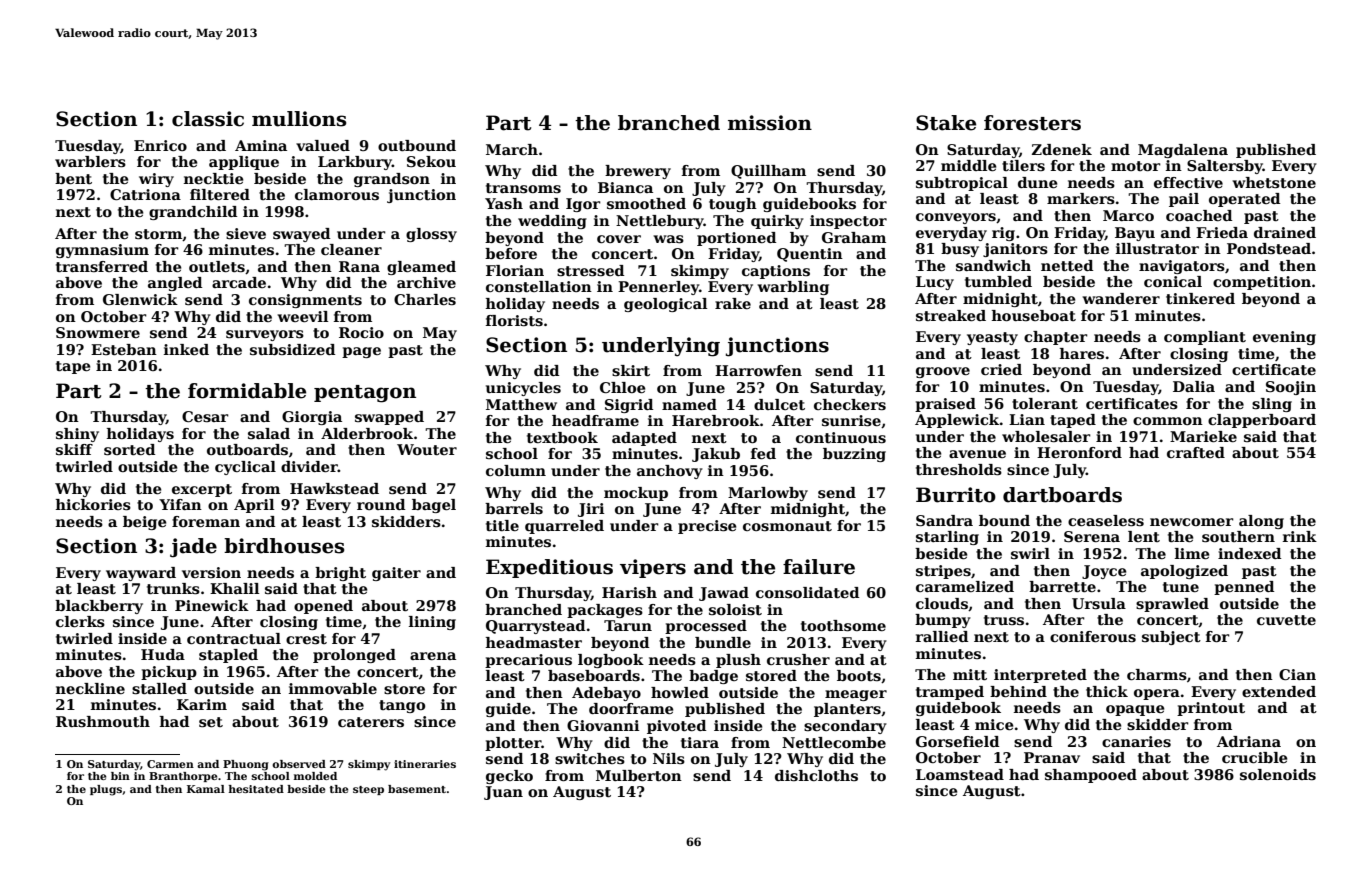 Image resolution: width=1372 pixels, height=887 pixels. I want to click on foresters, so click(1032, 123).
